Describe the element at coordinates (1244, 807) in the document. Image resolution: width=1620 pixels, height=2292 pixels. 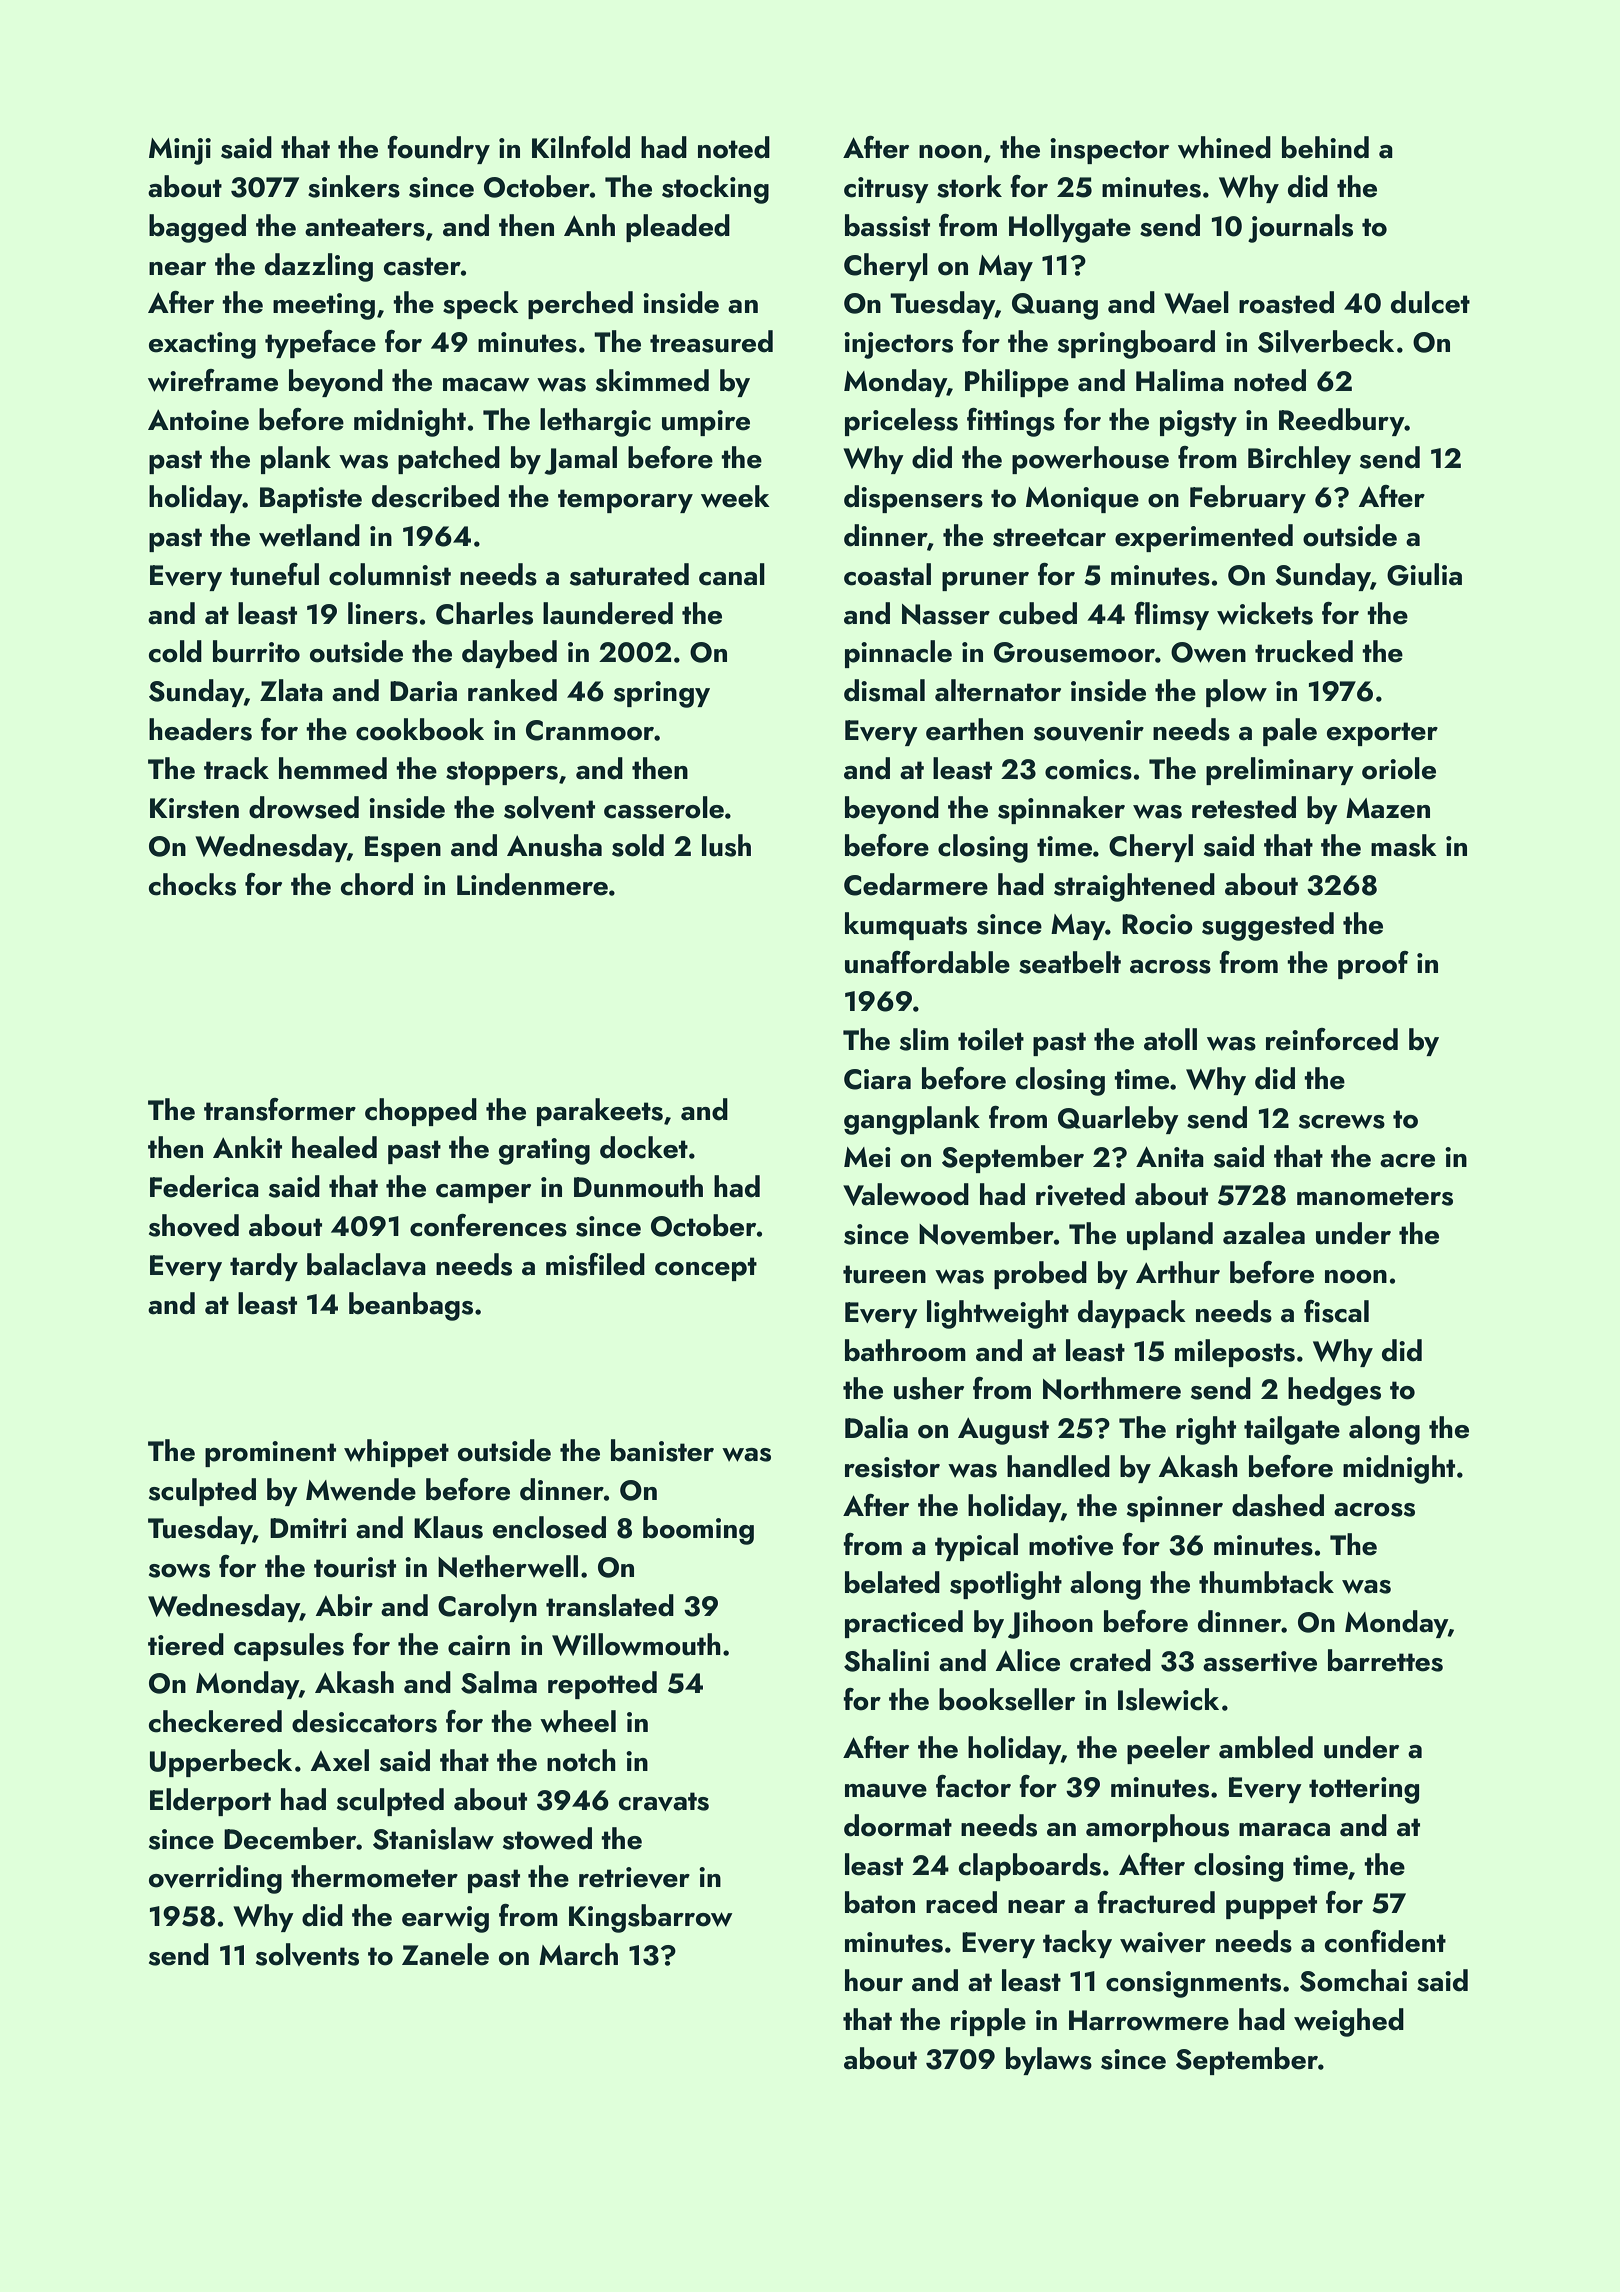
I see `retested` at that location.
